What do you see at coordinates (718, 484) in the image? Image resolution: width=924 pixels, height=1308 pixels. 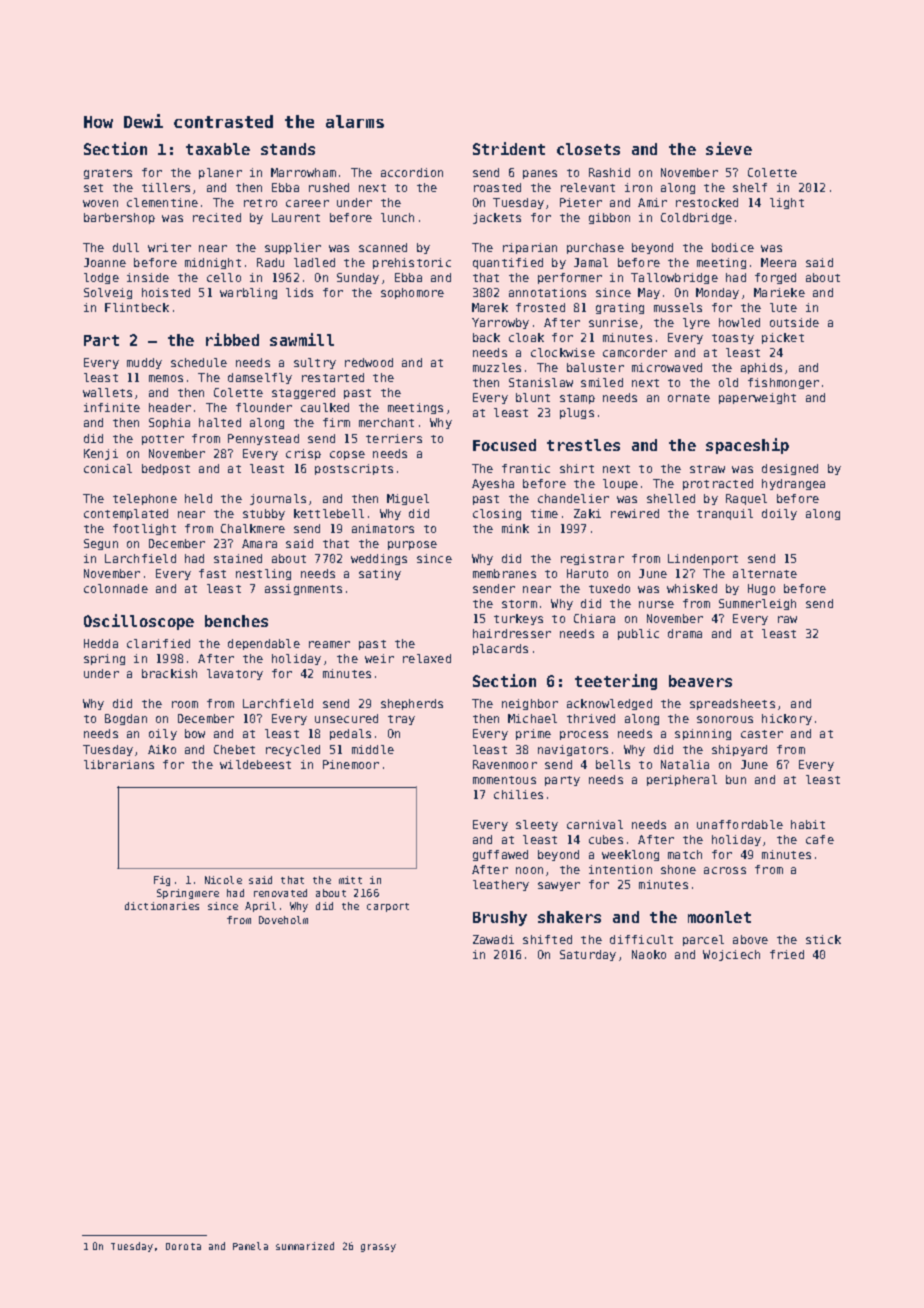 I see `protracted` at bounding box center [718, 484].
